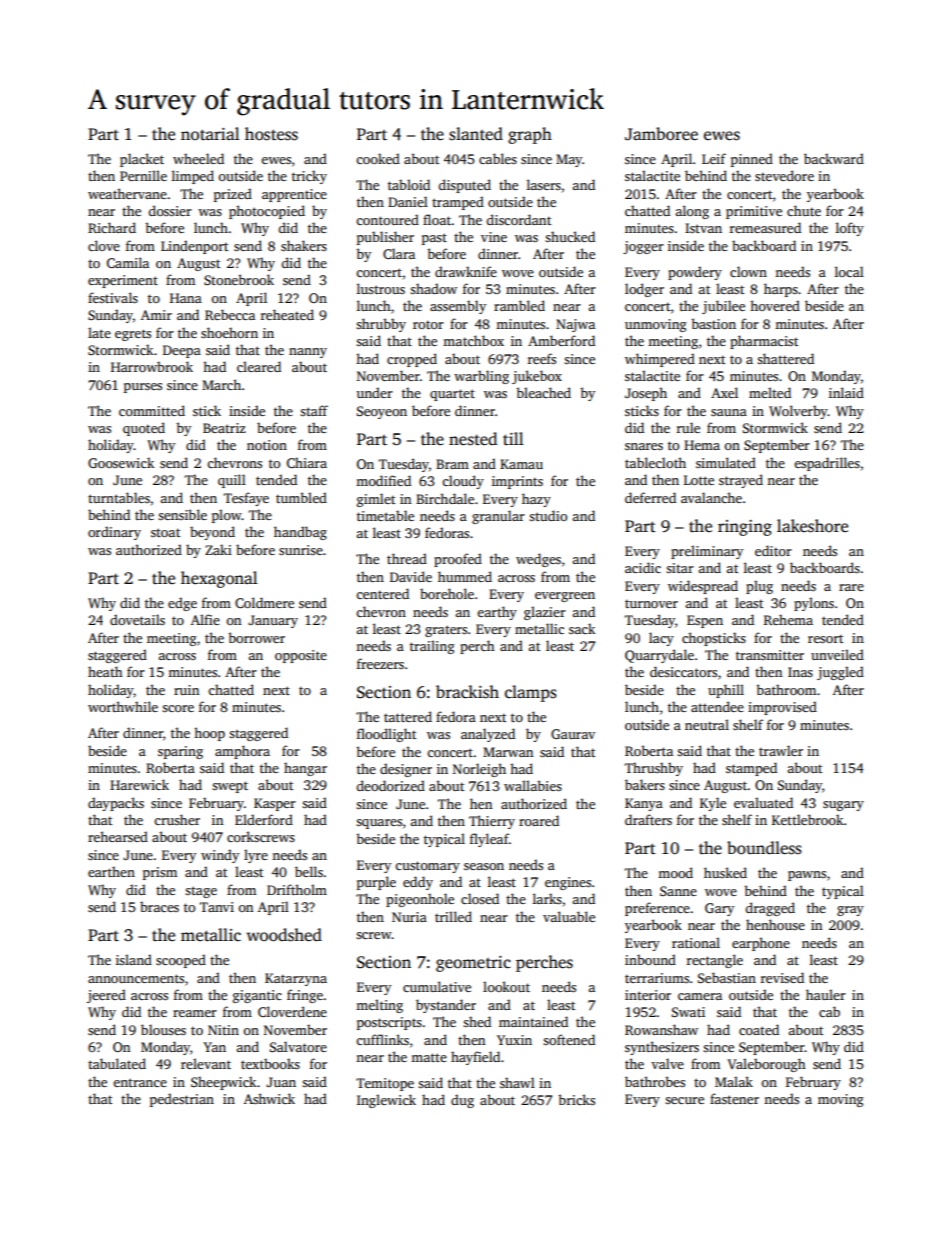 The image size is (952, 1233). What do you see at coordinates (661, 134) in the document?
I see `Jamboree` at bounding box center [661, 134].
